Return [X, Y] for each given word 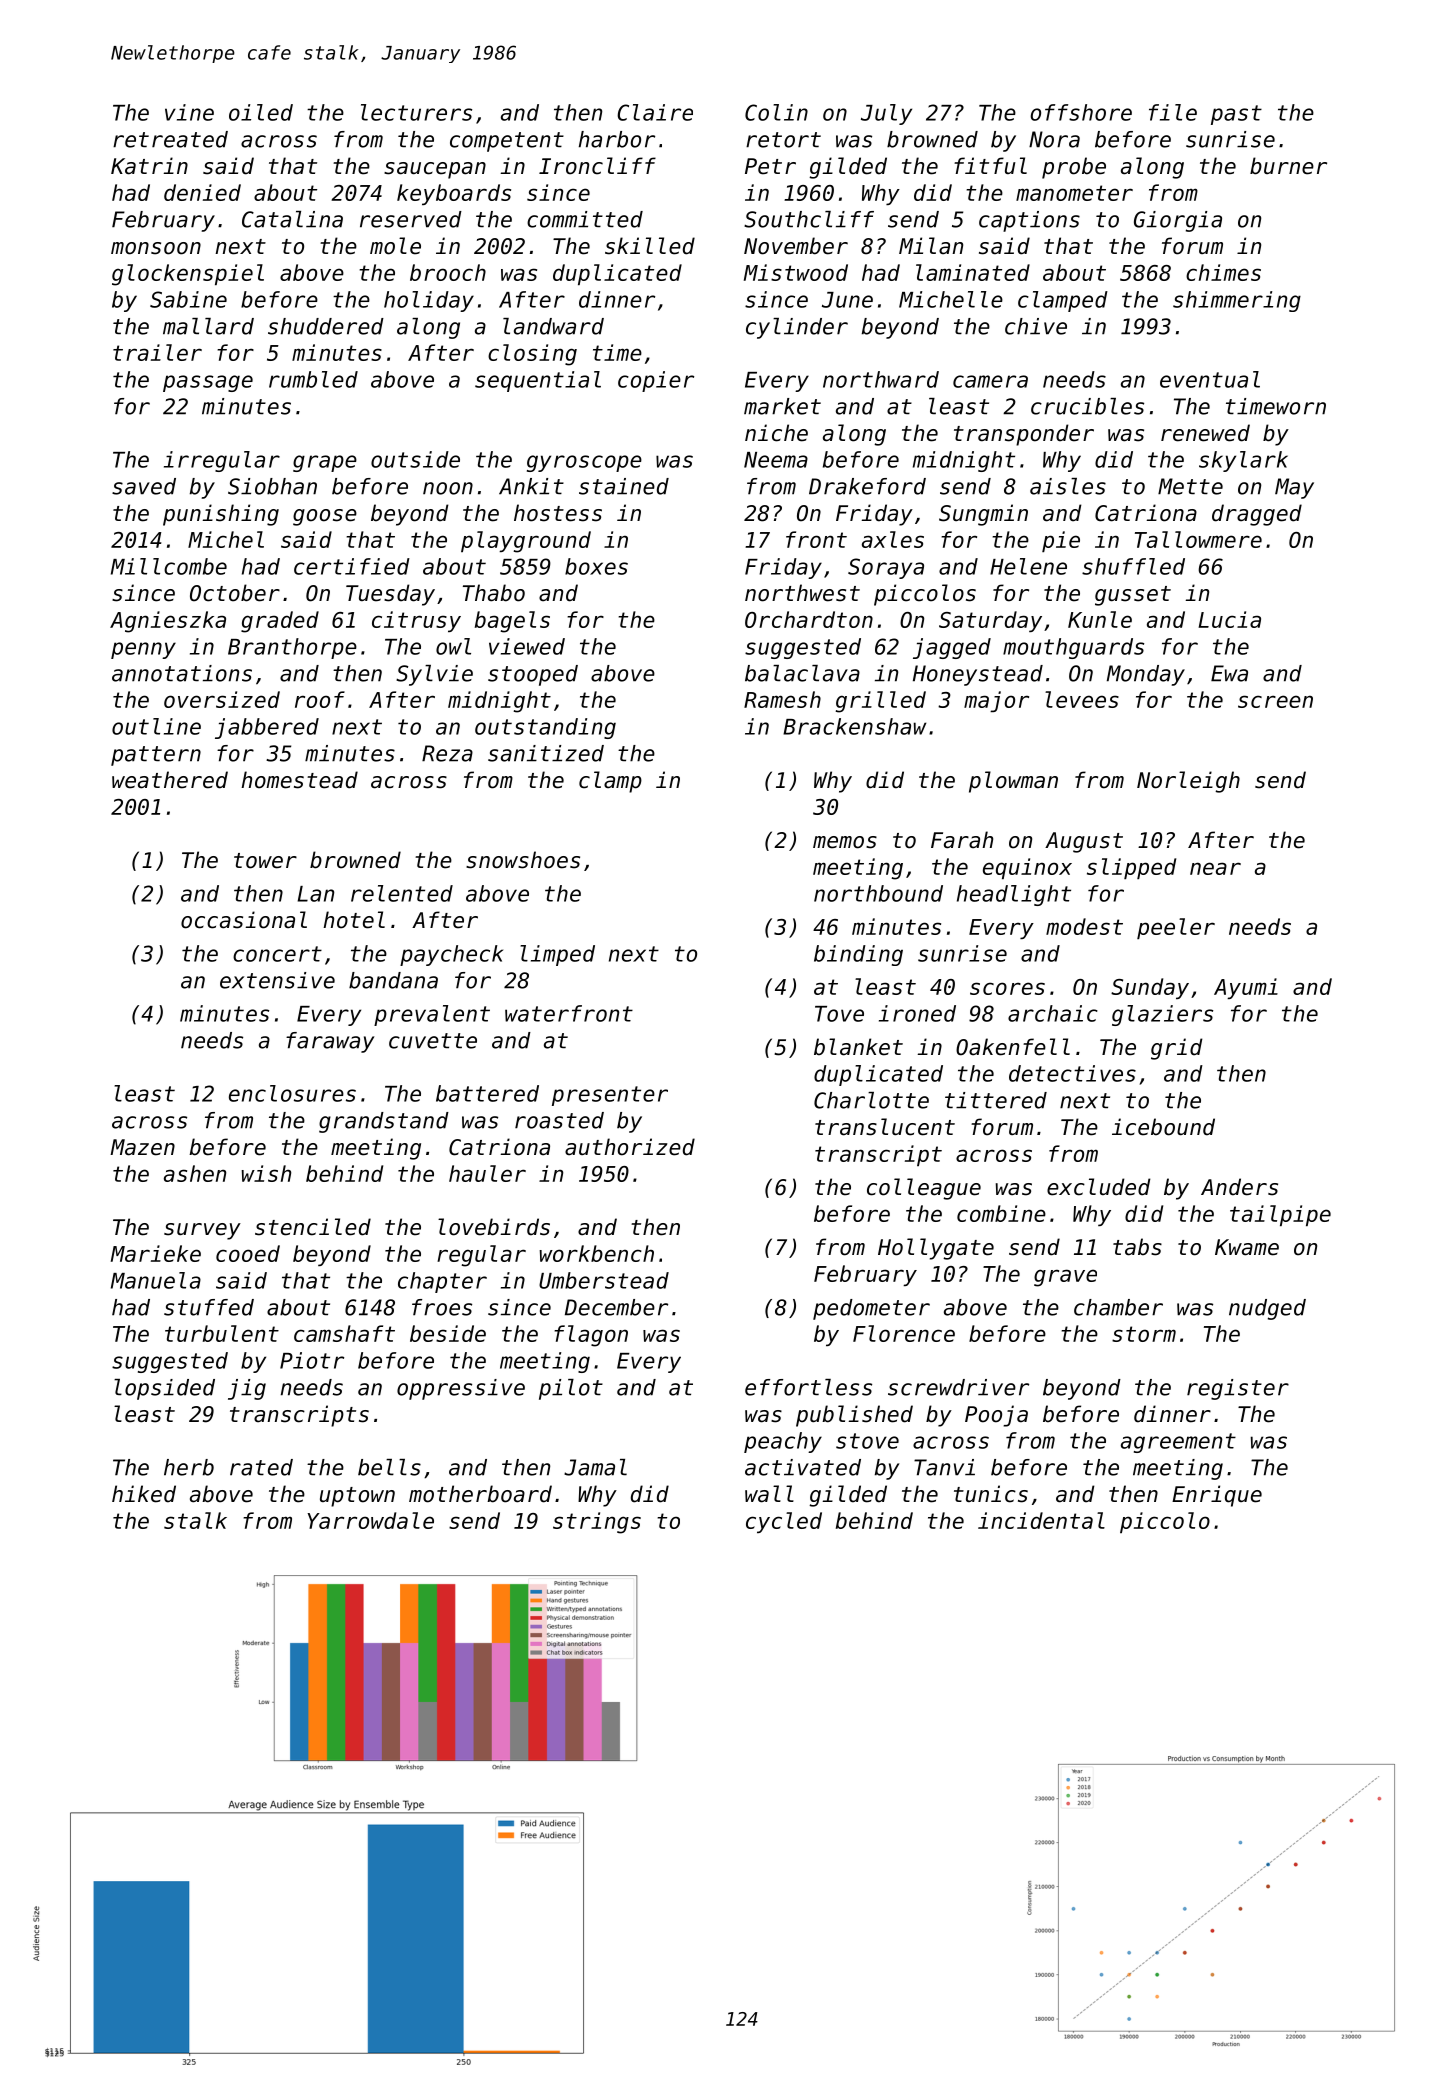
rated [261, 1467]
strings [597, 1523]
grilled [880, 702]
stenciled [313, 1227]
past [1236, 115]
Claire [655, 112]
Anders [1239, 1187]
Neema [776, 460]
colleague [924, 1189]
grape [325, 463]
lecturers [416, 112]
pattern [156, 756]
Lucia [1229, 619]
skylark [1243, 461]
